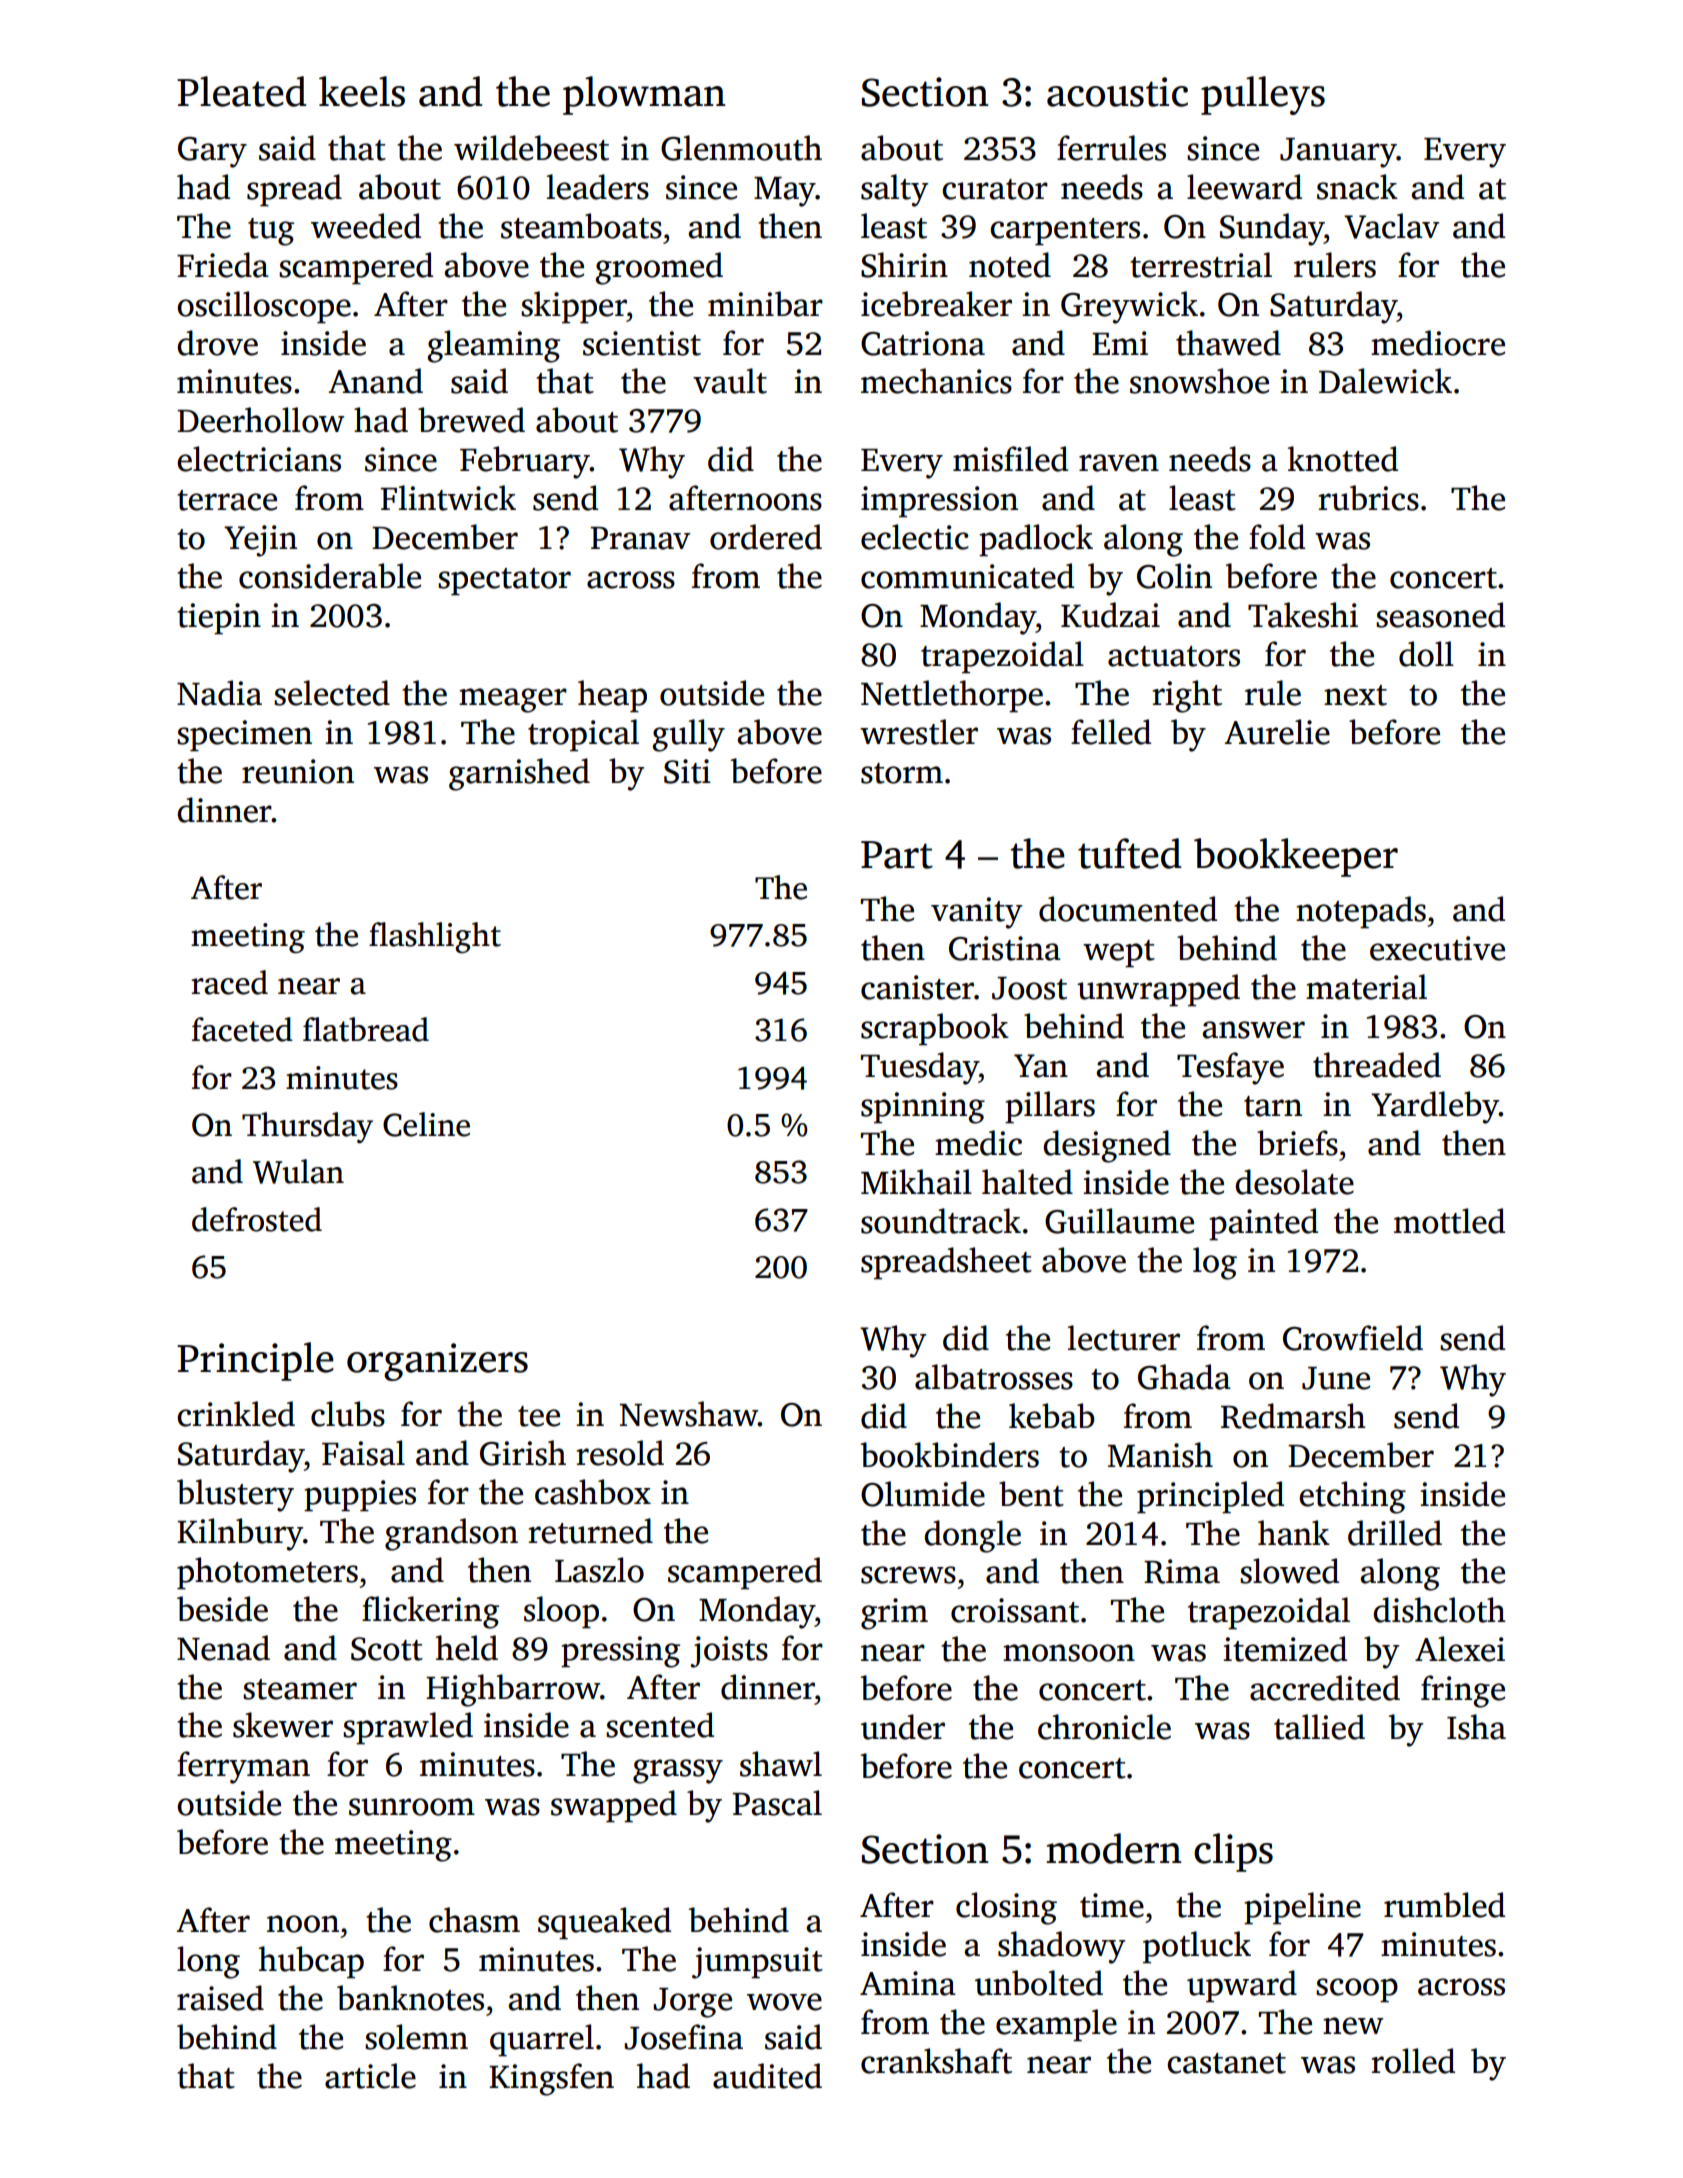 The height and width of the screenshot is (2178, 1683). Describe the element at coordinates (1010, 459) in the screenshot. I see `misfiled` at that location.
